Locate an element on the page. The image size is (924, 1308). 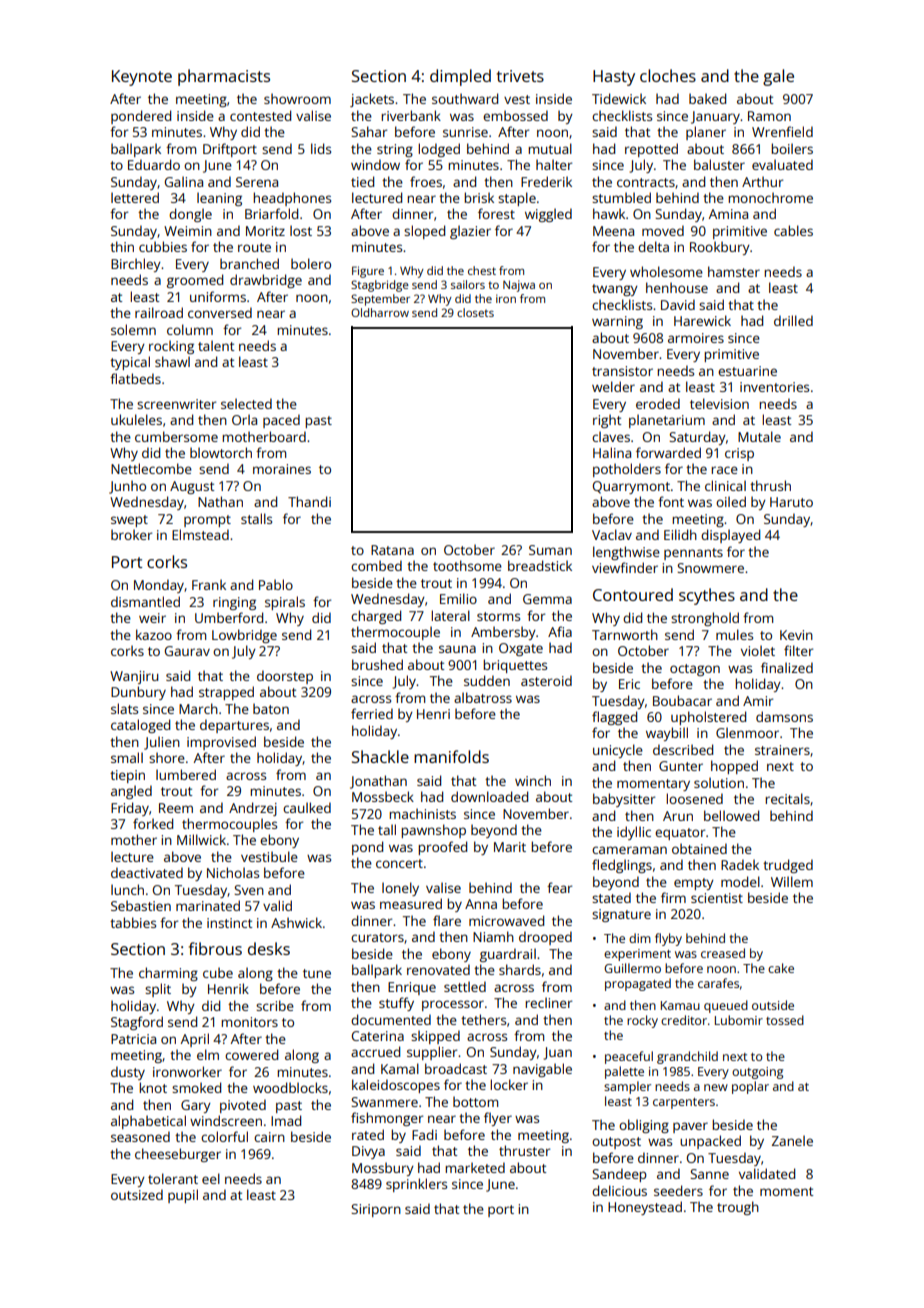
gale is located at coordinates (778, 77).
